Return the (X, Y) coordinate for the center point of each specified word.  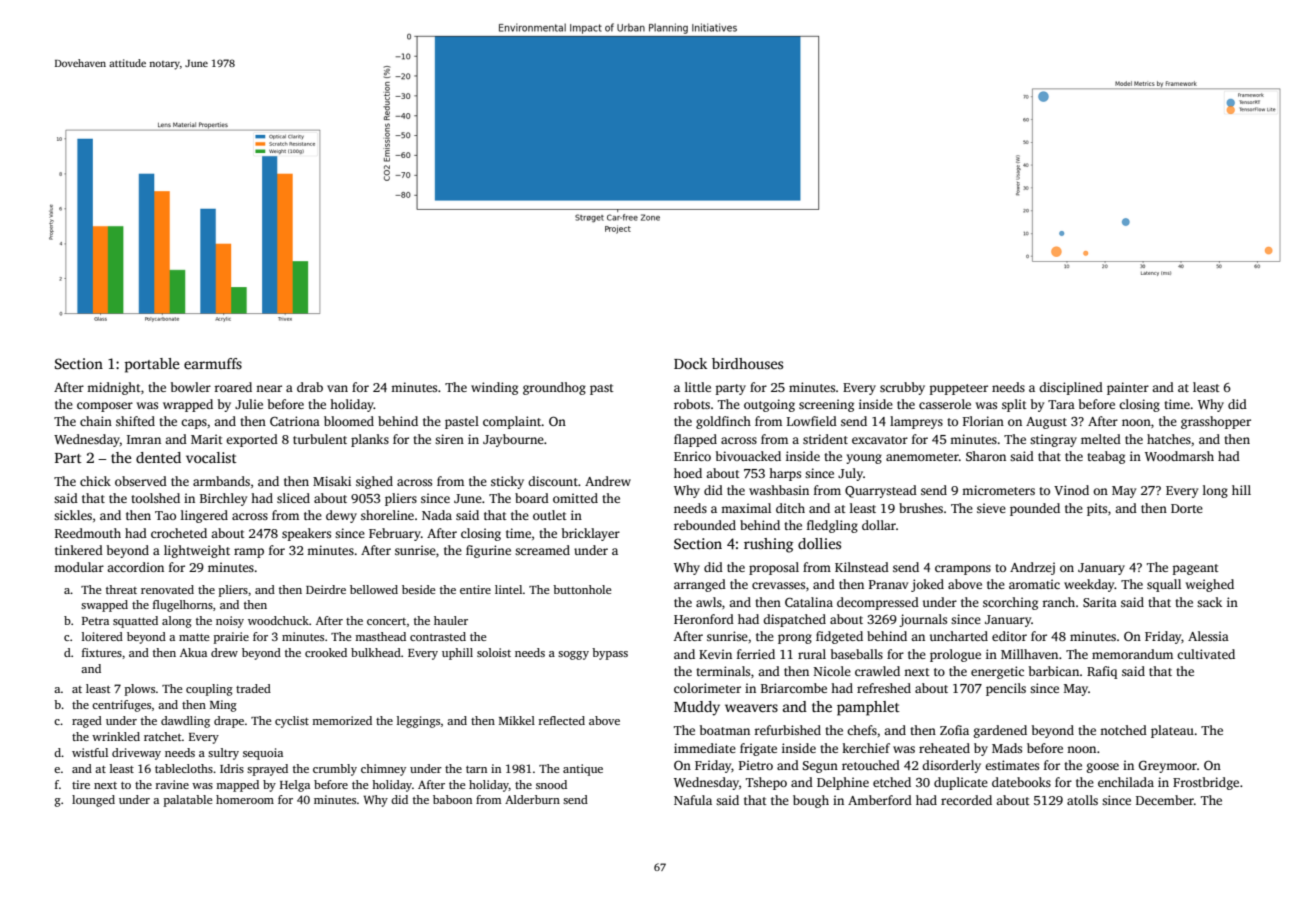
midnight (114, 388)
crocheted (179, 533)
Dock (690, 363)
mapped (237, 786)
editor (1009, 636)
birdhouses (747, 363)
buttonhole (582, 589)
